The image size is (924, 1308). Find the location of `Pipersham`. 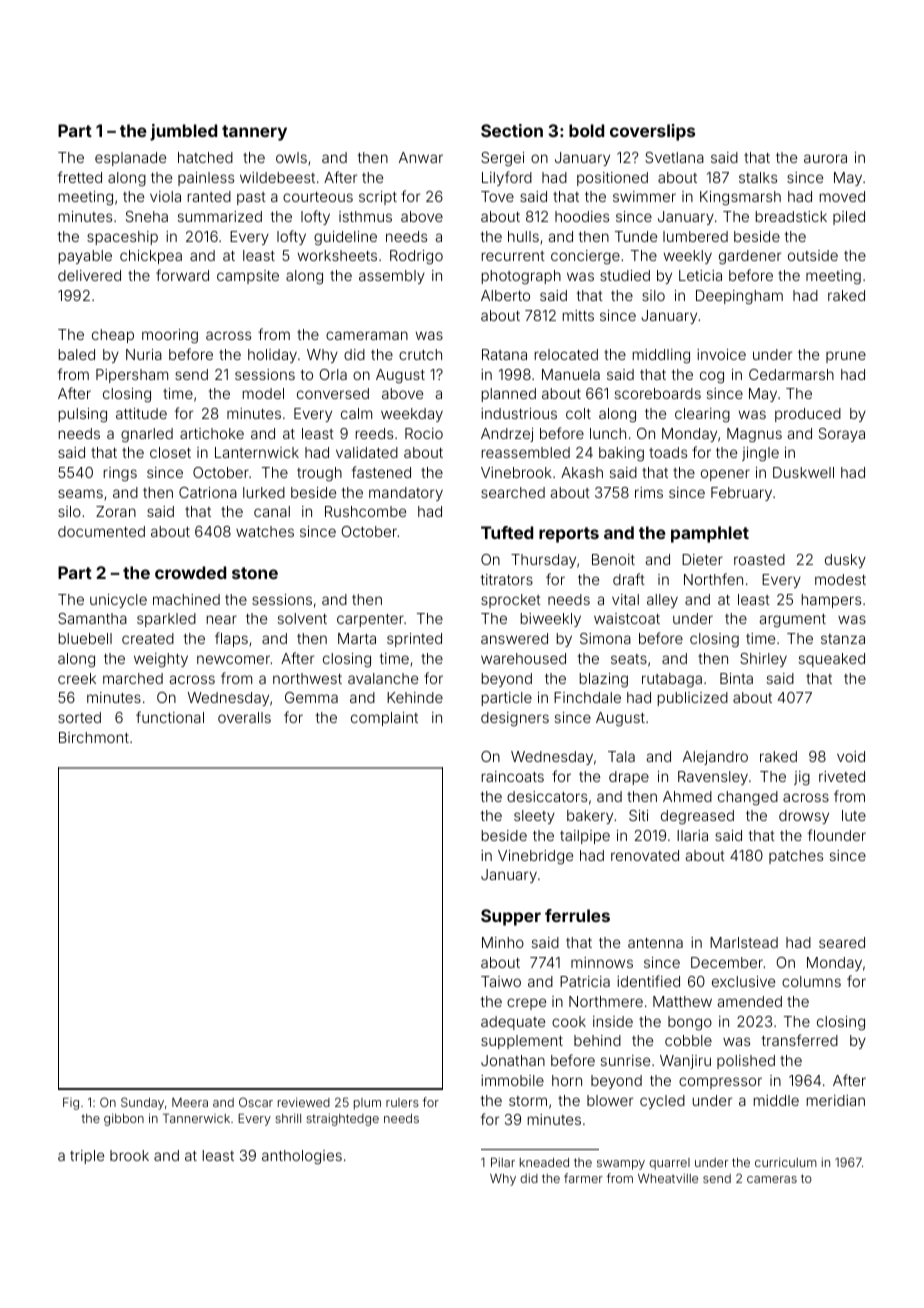

Pipersham is located at coordinates (132, 376).
